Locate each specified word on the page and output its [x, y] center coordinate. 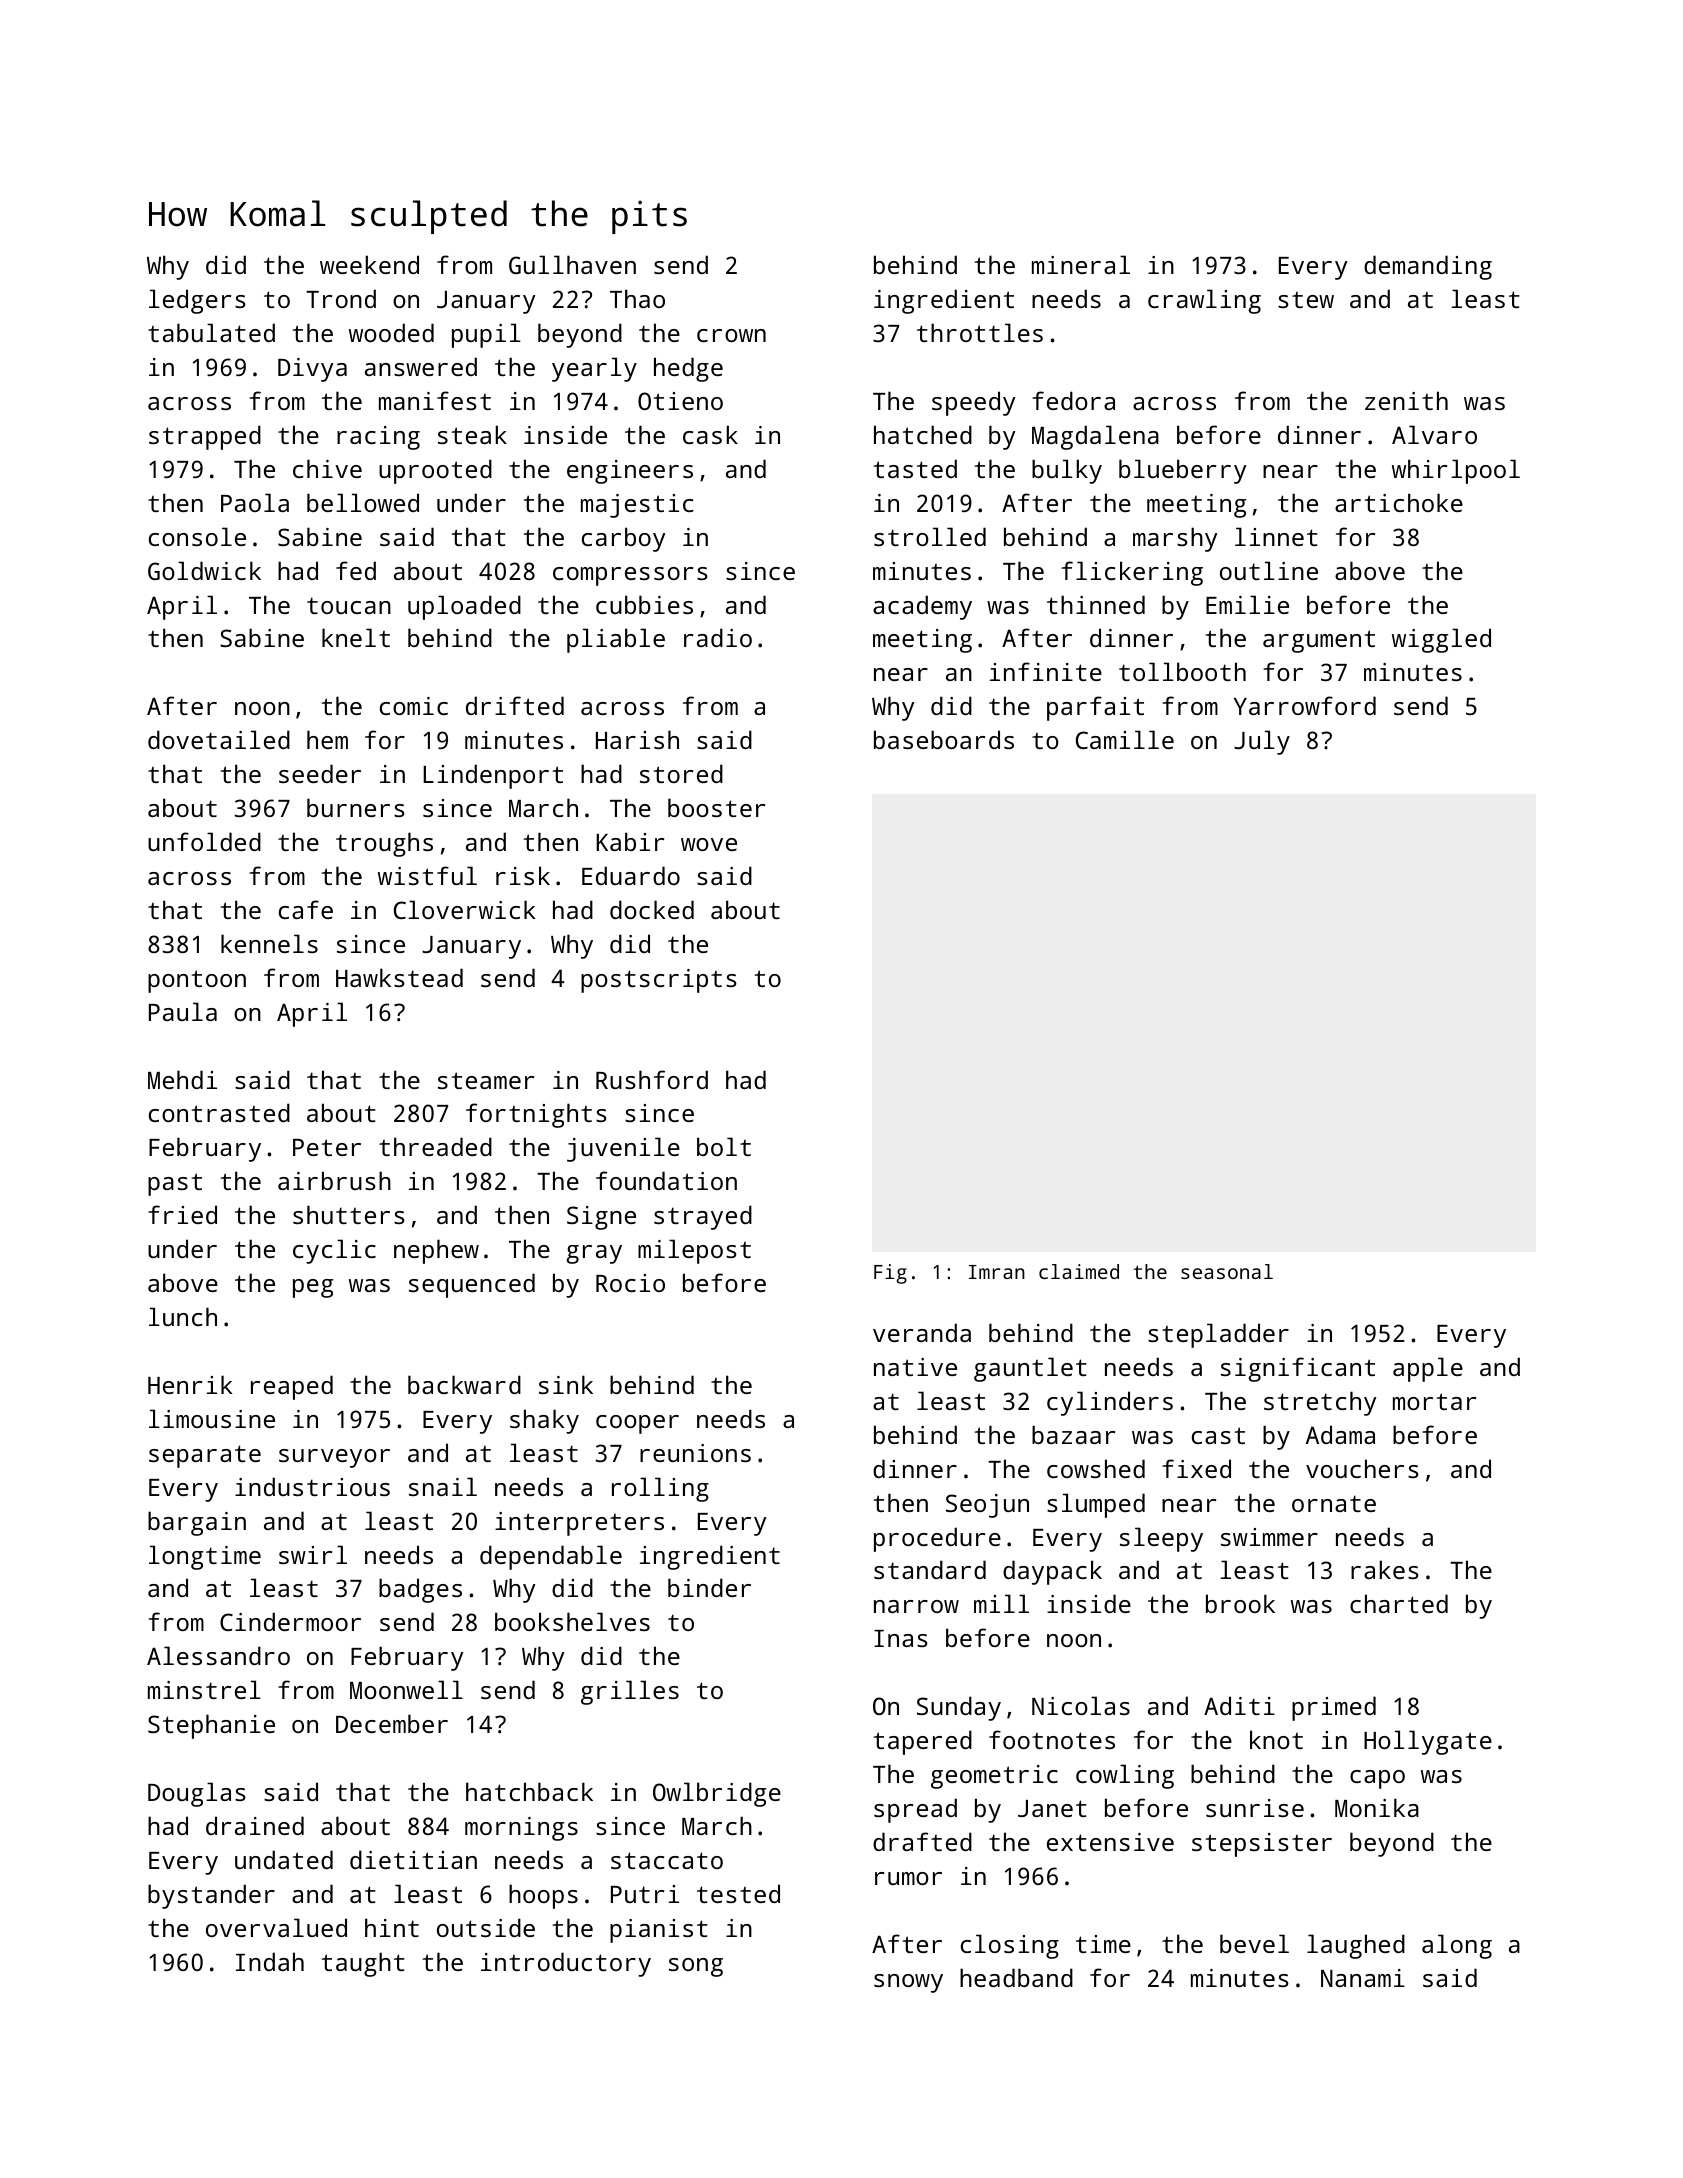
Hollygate [1428, 1742]
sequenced [472, 1285]
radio [718, 637]
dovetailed [219, 739]
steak [472, 434]
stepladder [1218, 1335]
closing [1010, 1946]
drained [255, 1825]
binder [709, 1587]
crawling [1204, 301]
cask [710, 434]
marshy [1175, 539]
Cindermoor [290, 1621]
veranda [922, 1332]
